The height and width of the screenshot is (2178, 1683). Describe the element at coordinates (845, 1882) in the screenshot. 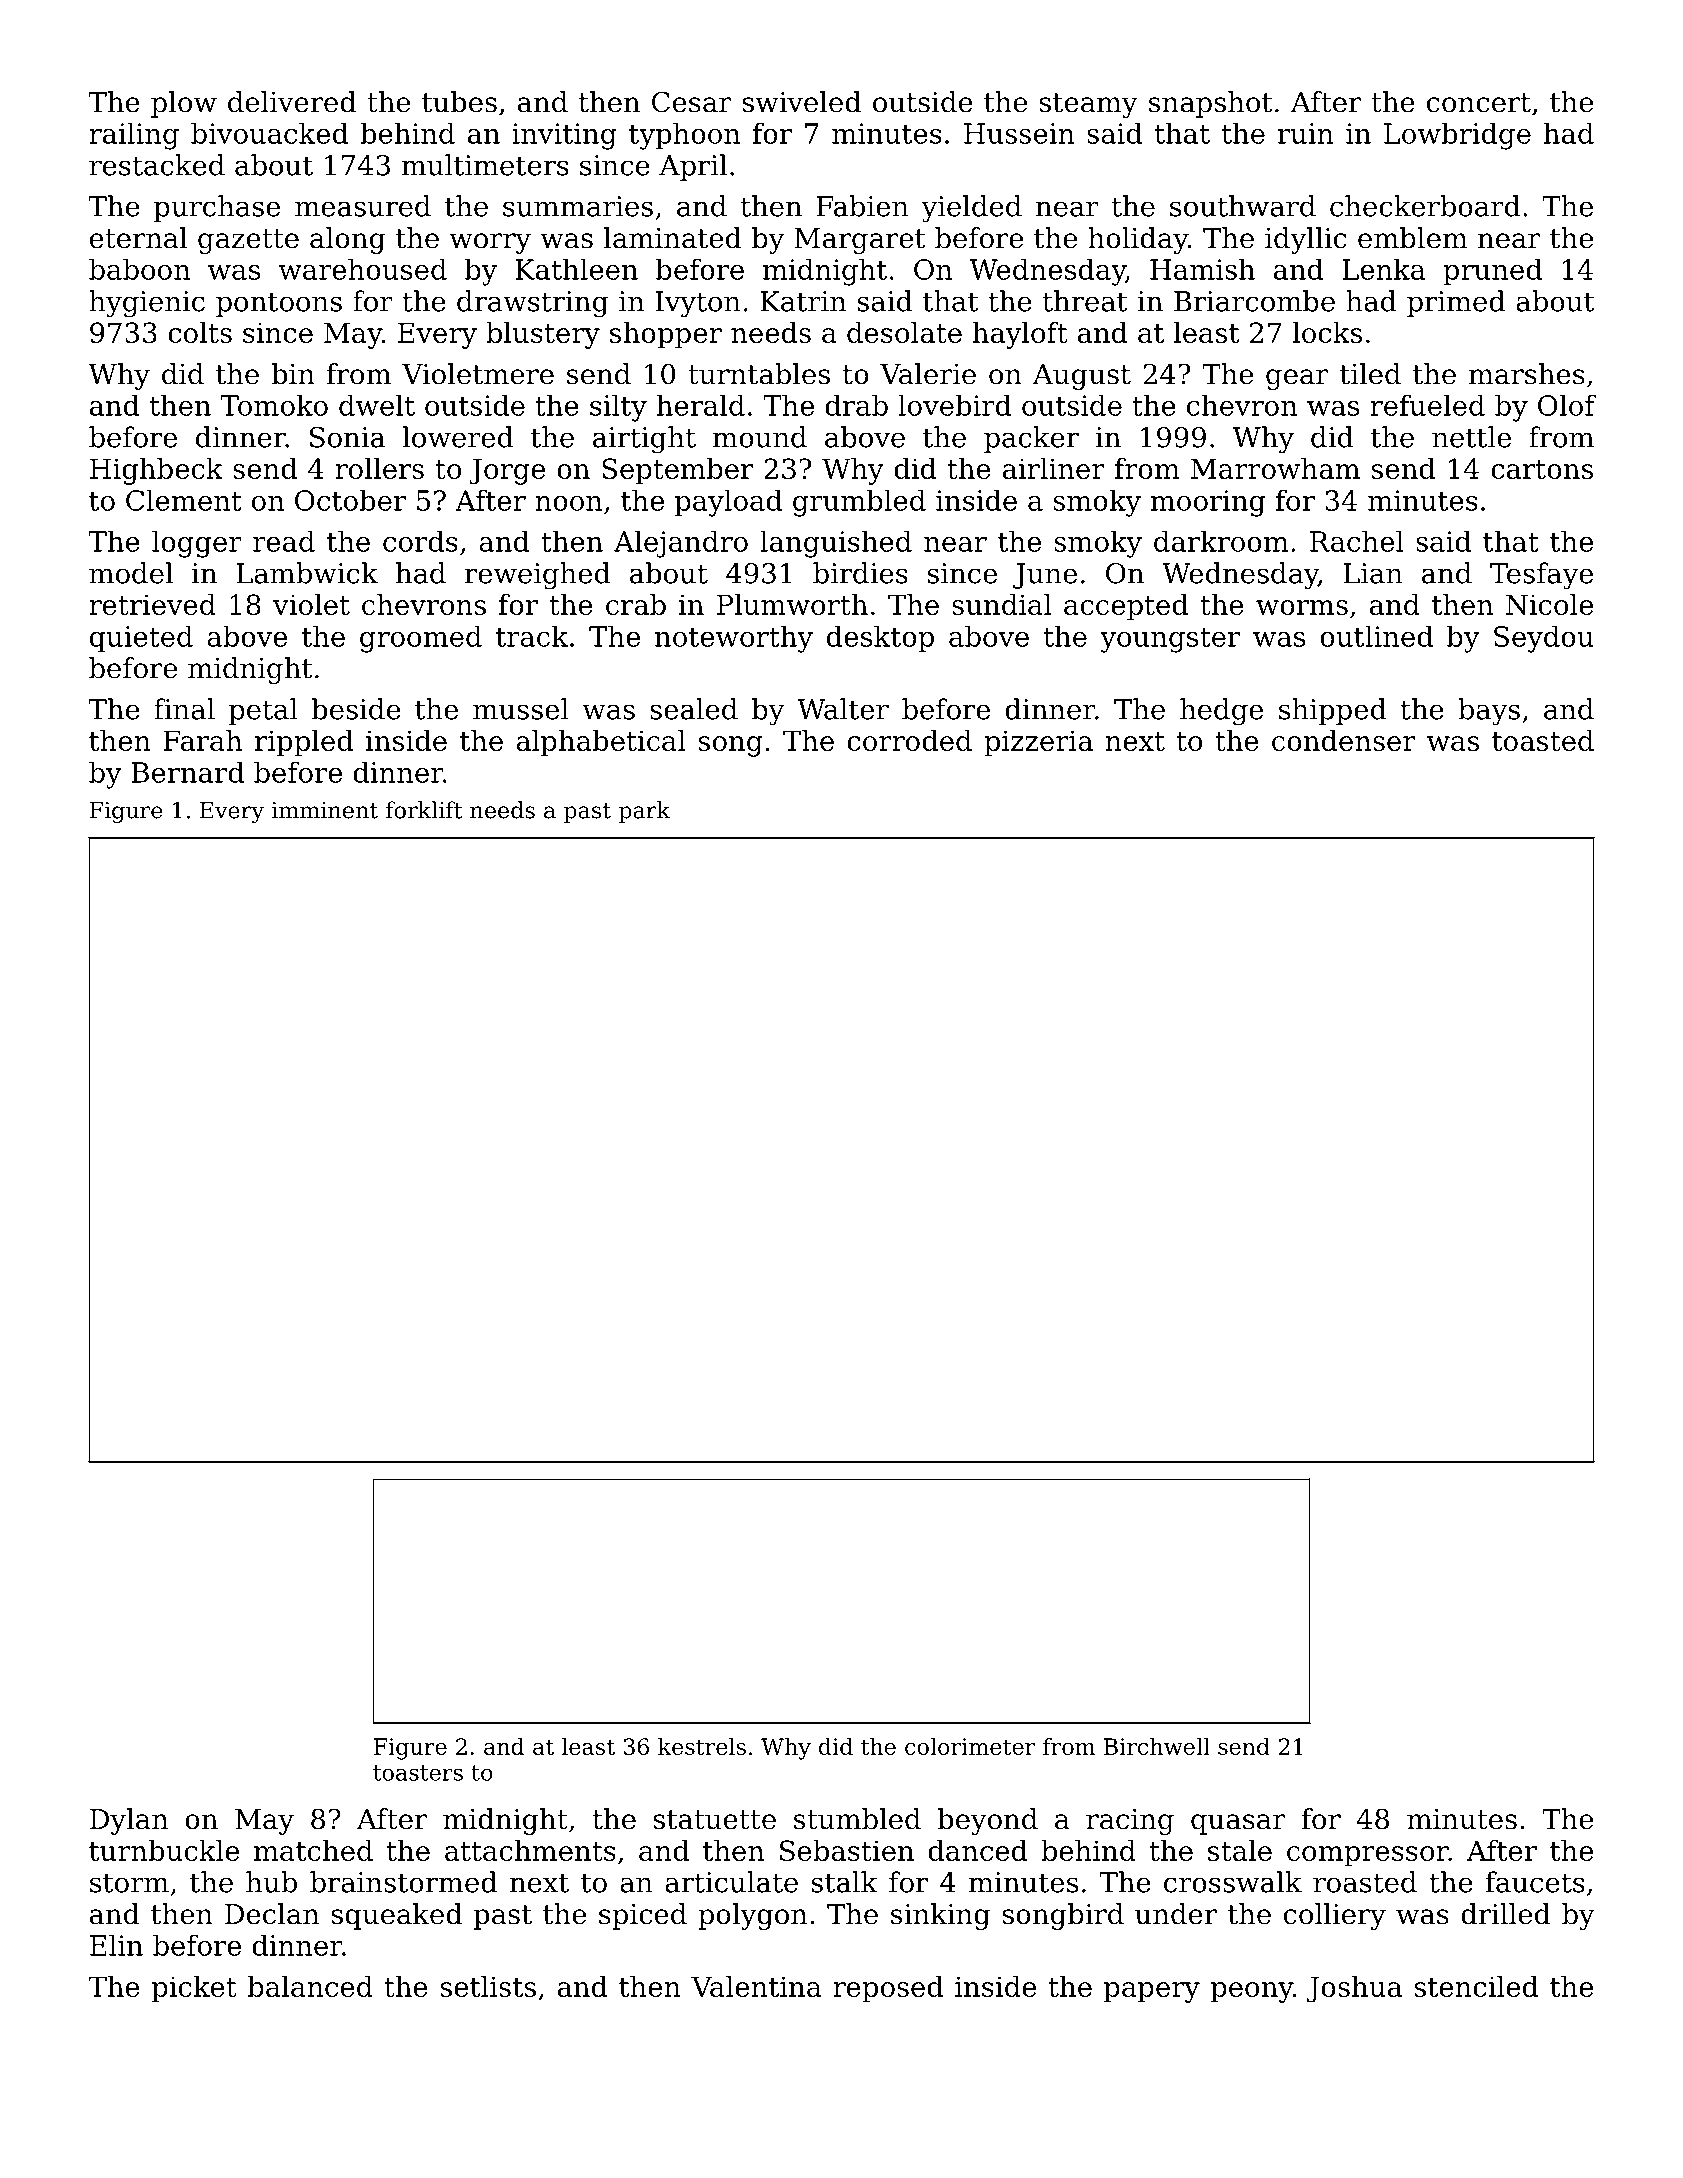

I see `stalk` at that location.
